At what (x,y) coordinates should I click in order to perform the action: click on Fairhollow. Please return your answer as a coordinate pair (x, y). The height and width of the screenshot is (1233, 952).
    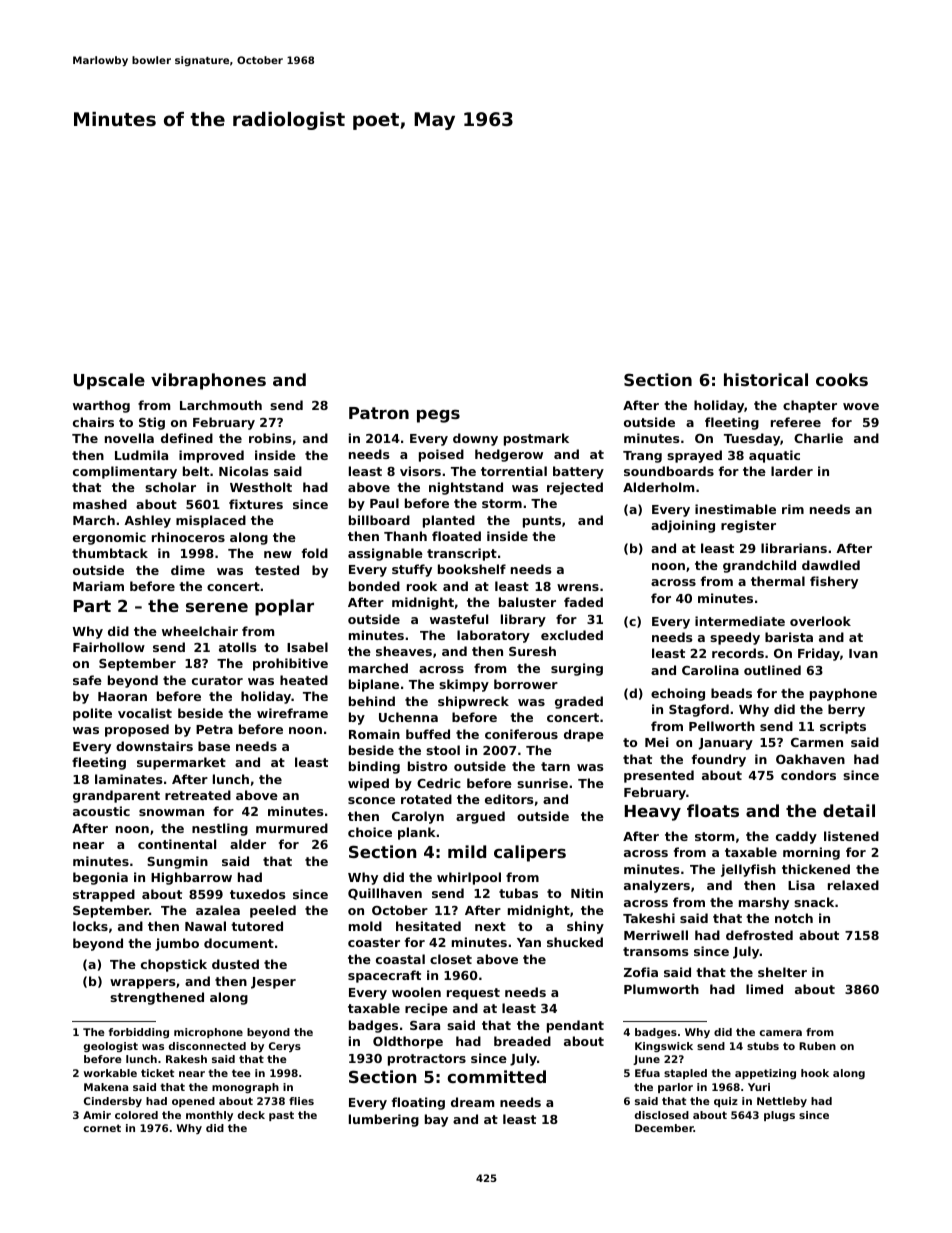
    Looking at the image, I should click on (109, 647).
